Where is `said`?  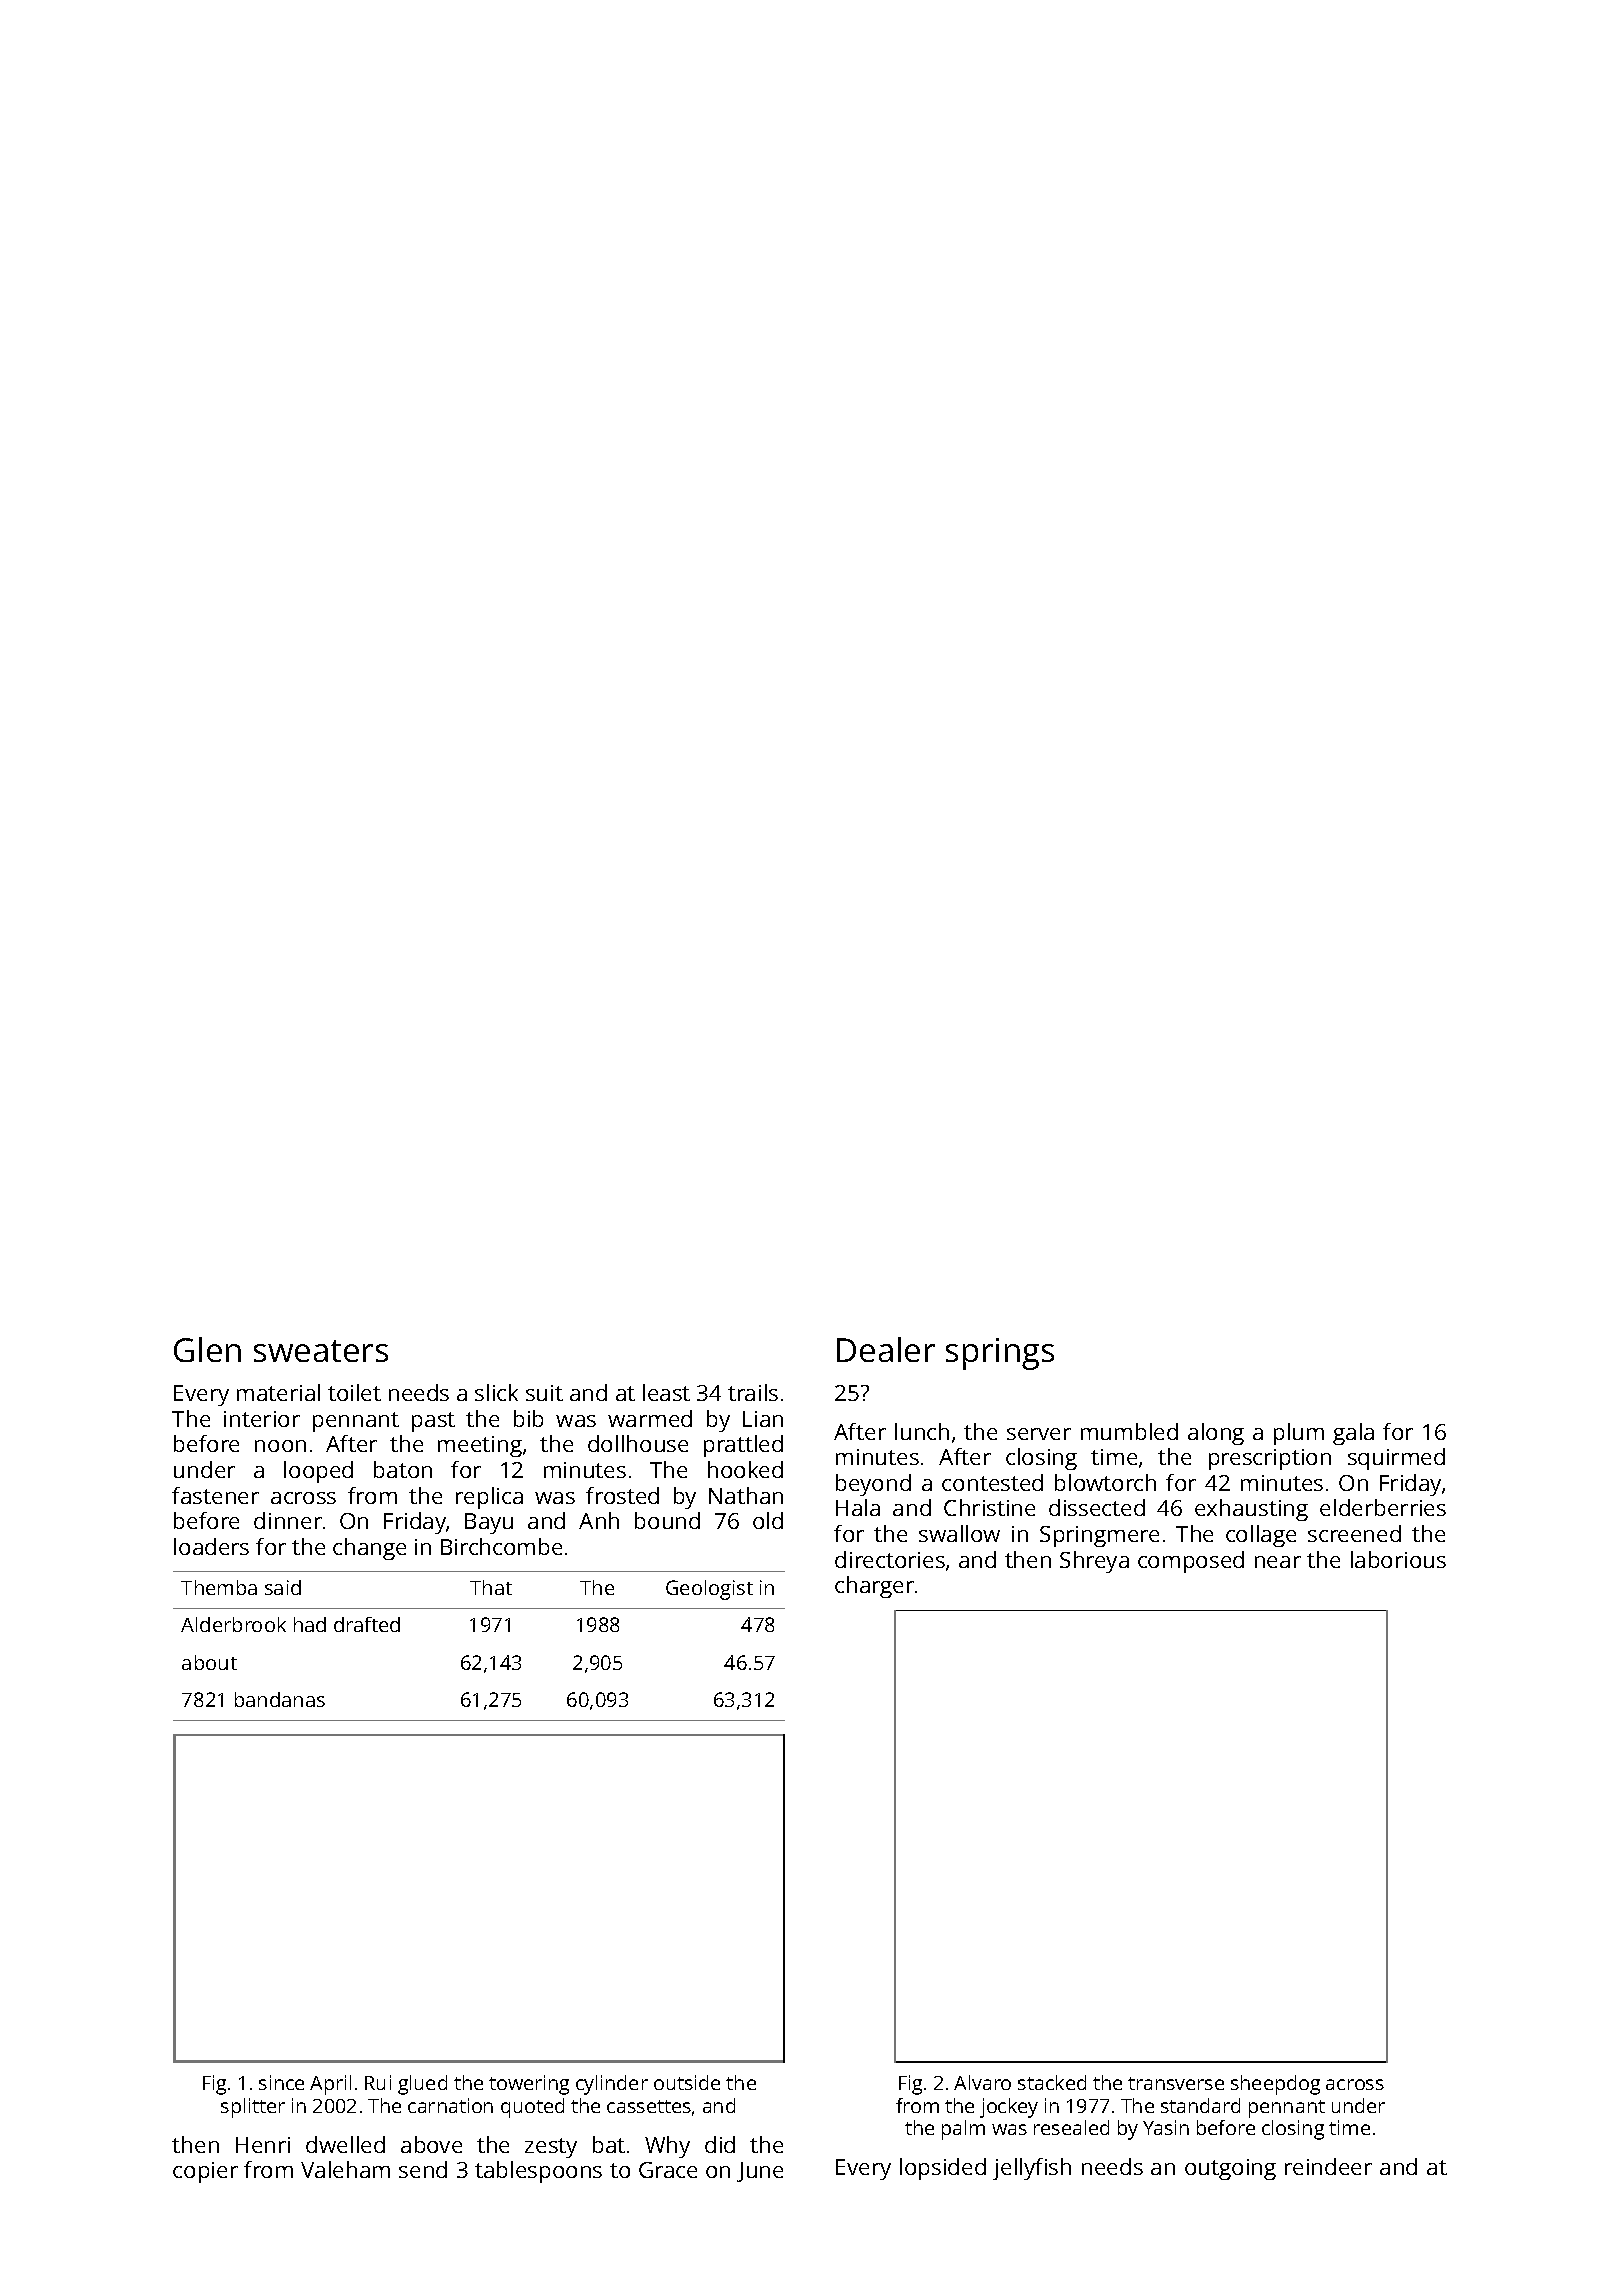
said is located at coordinates (283, 1587).
